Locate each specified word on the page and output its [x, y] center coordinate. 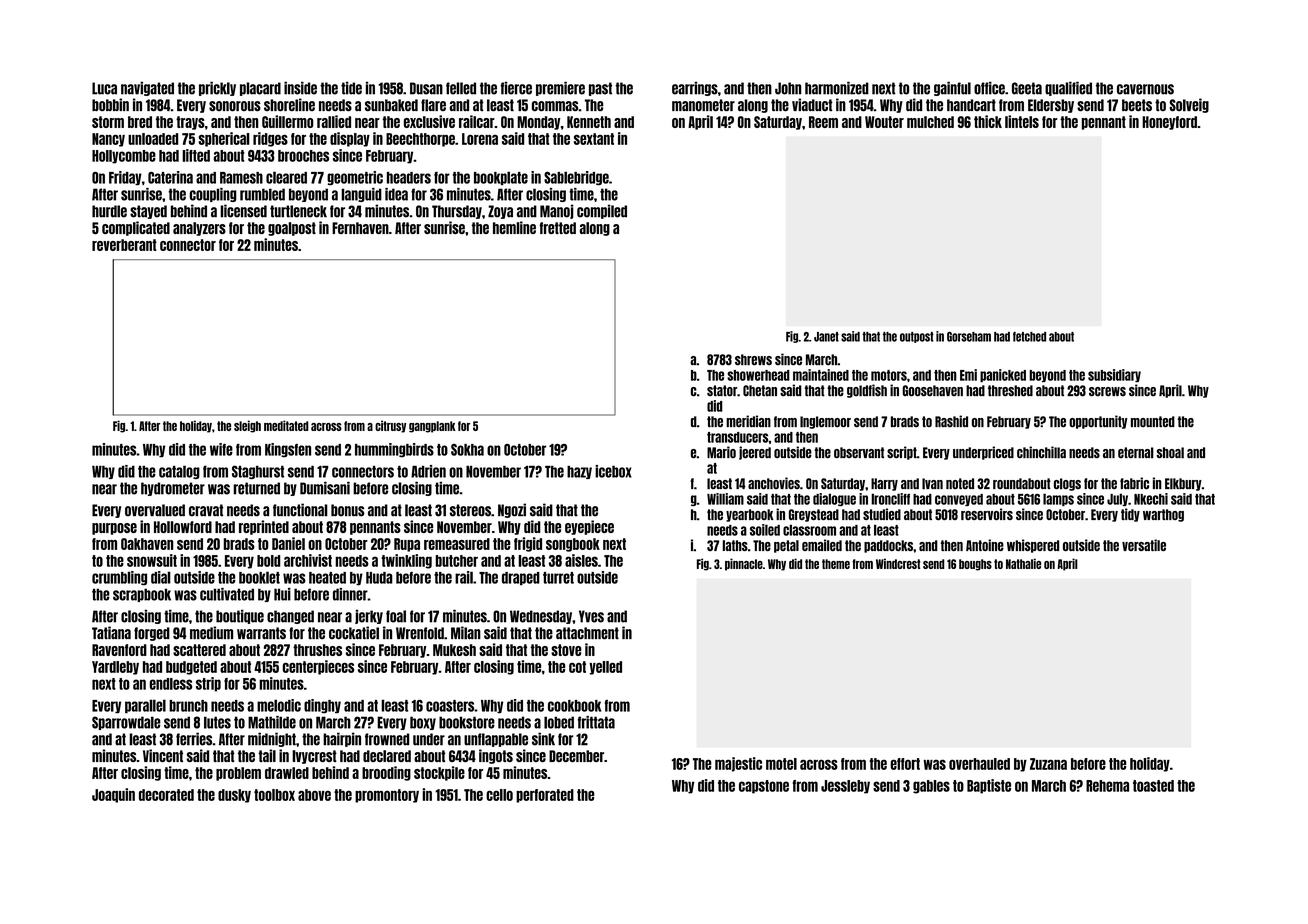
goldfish [867, 391]
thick [988, 121]
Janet [826, 337]
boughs [975, 565]
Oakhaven [147, 544]
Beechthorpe [420, 140]
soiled [765, 530]
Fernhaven [360, 228]
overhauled [979, 764]
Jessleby [845, 787]
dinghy [322, 706]
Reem [823, 122]
